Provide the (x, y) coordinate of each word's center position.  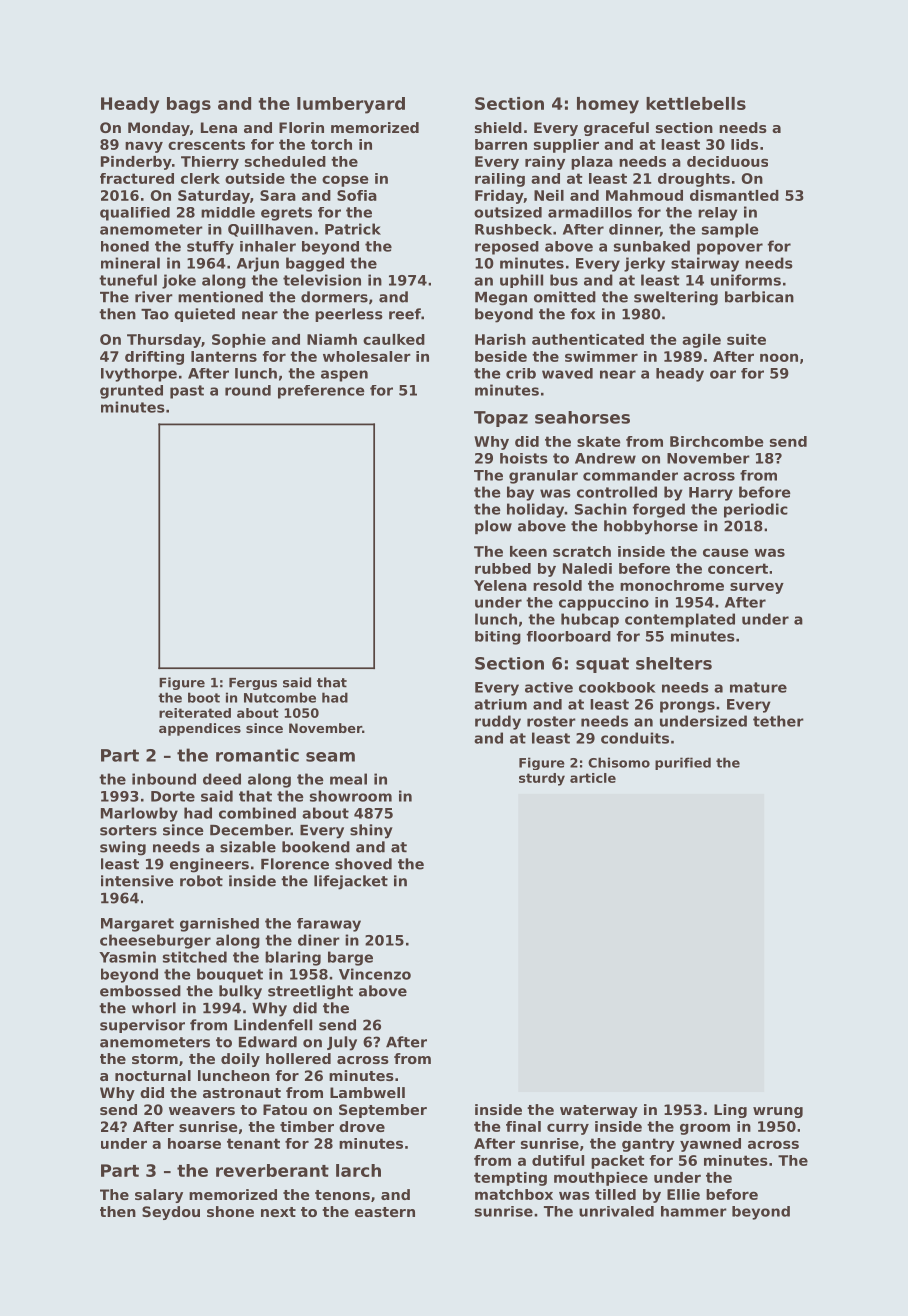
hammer (694, 1211)
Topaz (501, 419)
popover (730, 249)
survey (757, 588)
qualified (135, 214)
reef (405, 314)
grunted (131, 392)
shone (230, 1211)
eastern (385, 1212)
